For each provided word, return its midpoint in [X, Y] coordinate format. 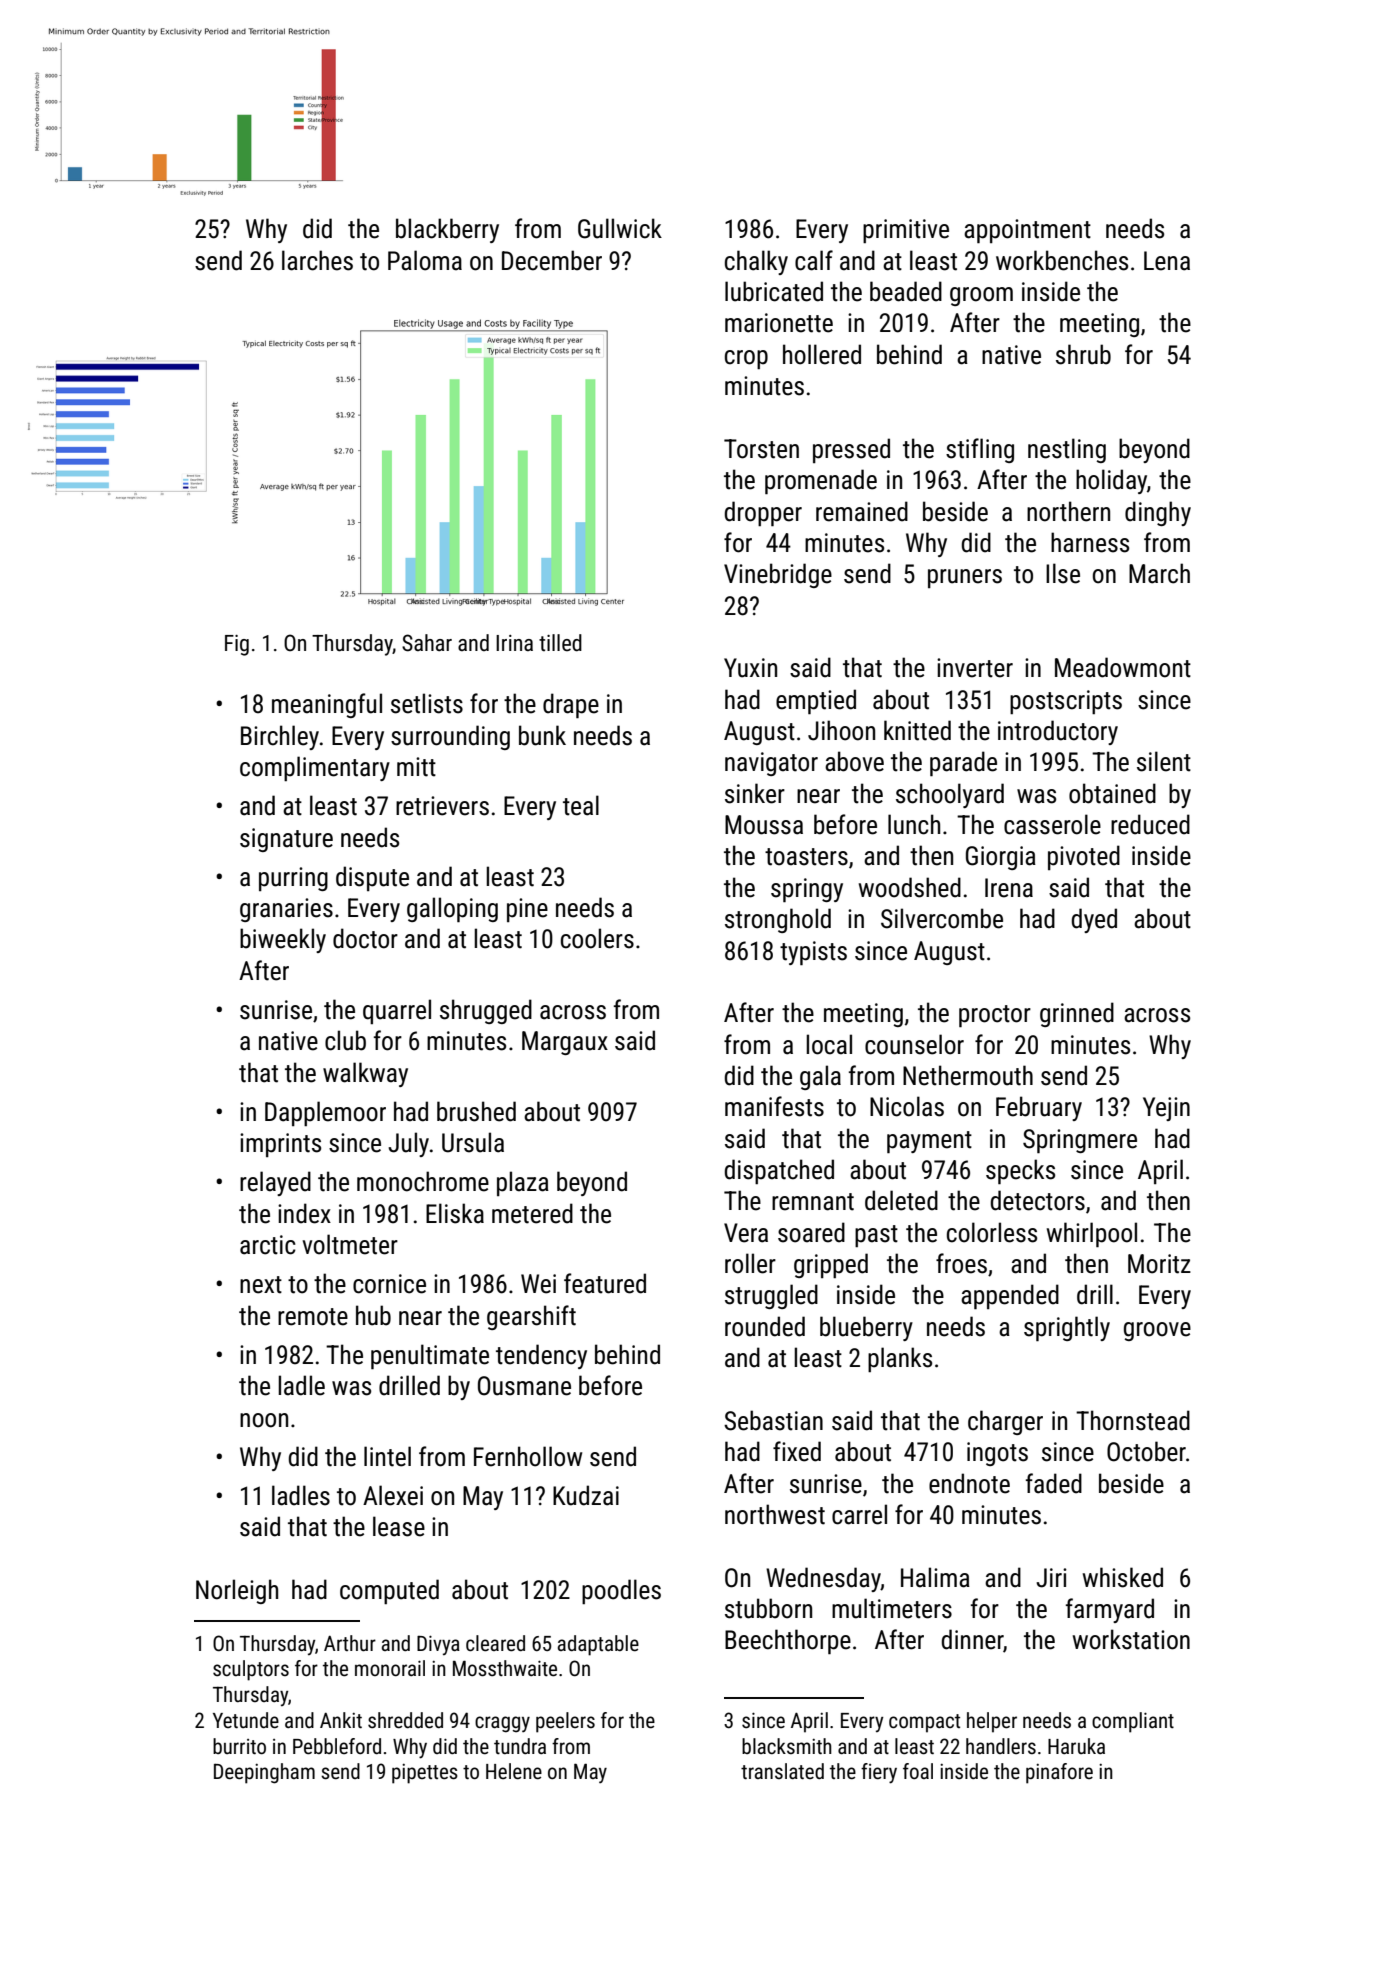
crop [746, 359]
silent [1164, 761]
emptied [816, 701]
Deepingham [264, 1773]
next [261, 1285]
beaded [906, 291]
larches [317, 260]
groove [1157, 1331]
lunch [914, 824]
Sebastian [773, 1420]
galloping [452, 909]
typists [813, 953]
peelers [565, 1722]
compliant [1133, 1722]
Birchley [280, 737]
